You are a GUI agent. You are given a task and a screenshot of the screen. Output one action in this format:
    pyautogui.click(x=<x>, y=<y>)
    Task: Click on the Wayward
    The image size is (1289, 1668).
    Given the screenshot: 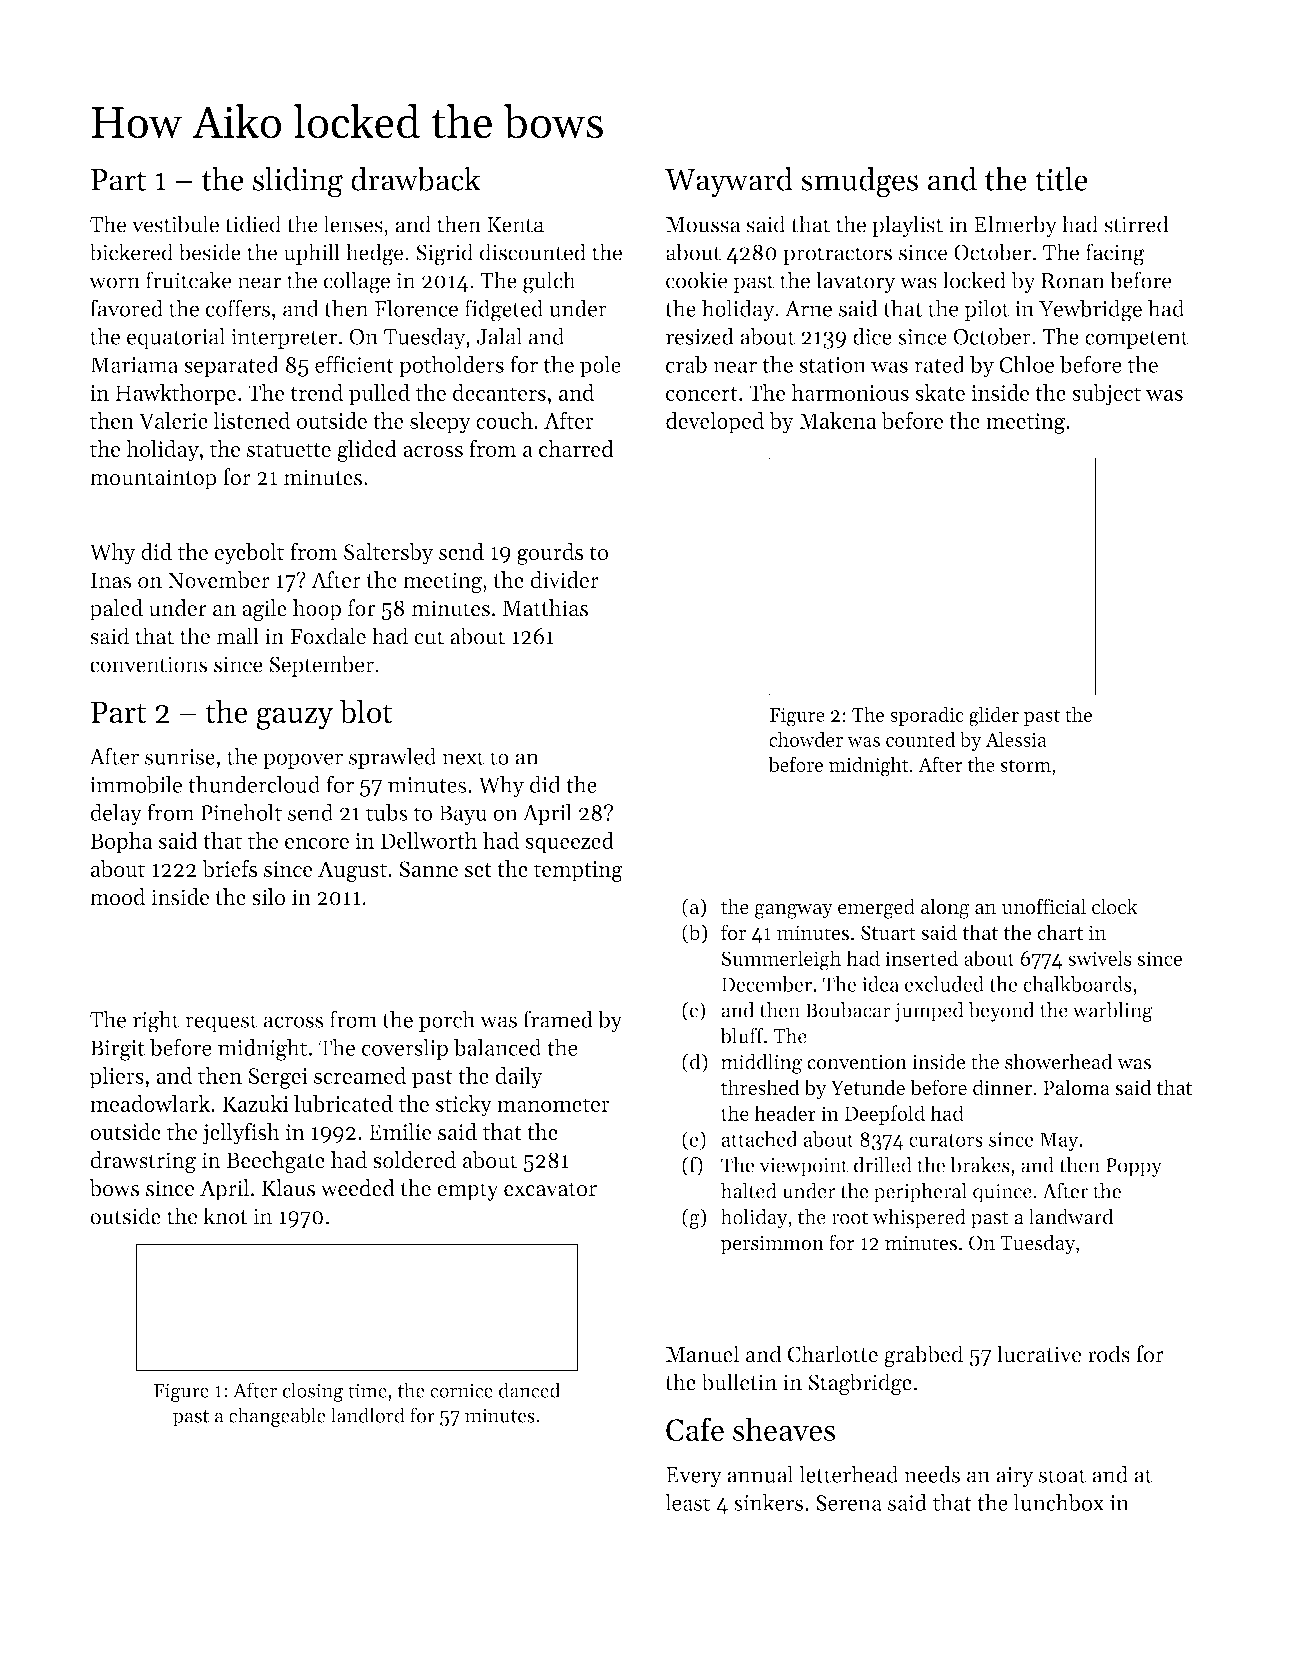 What is the action you would take?
    pyautogui.click(x=729, y=182)
